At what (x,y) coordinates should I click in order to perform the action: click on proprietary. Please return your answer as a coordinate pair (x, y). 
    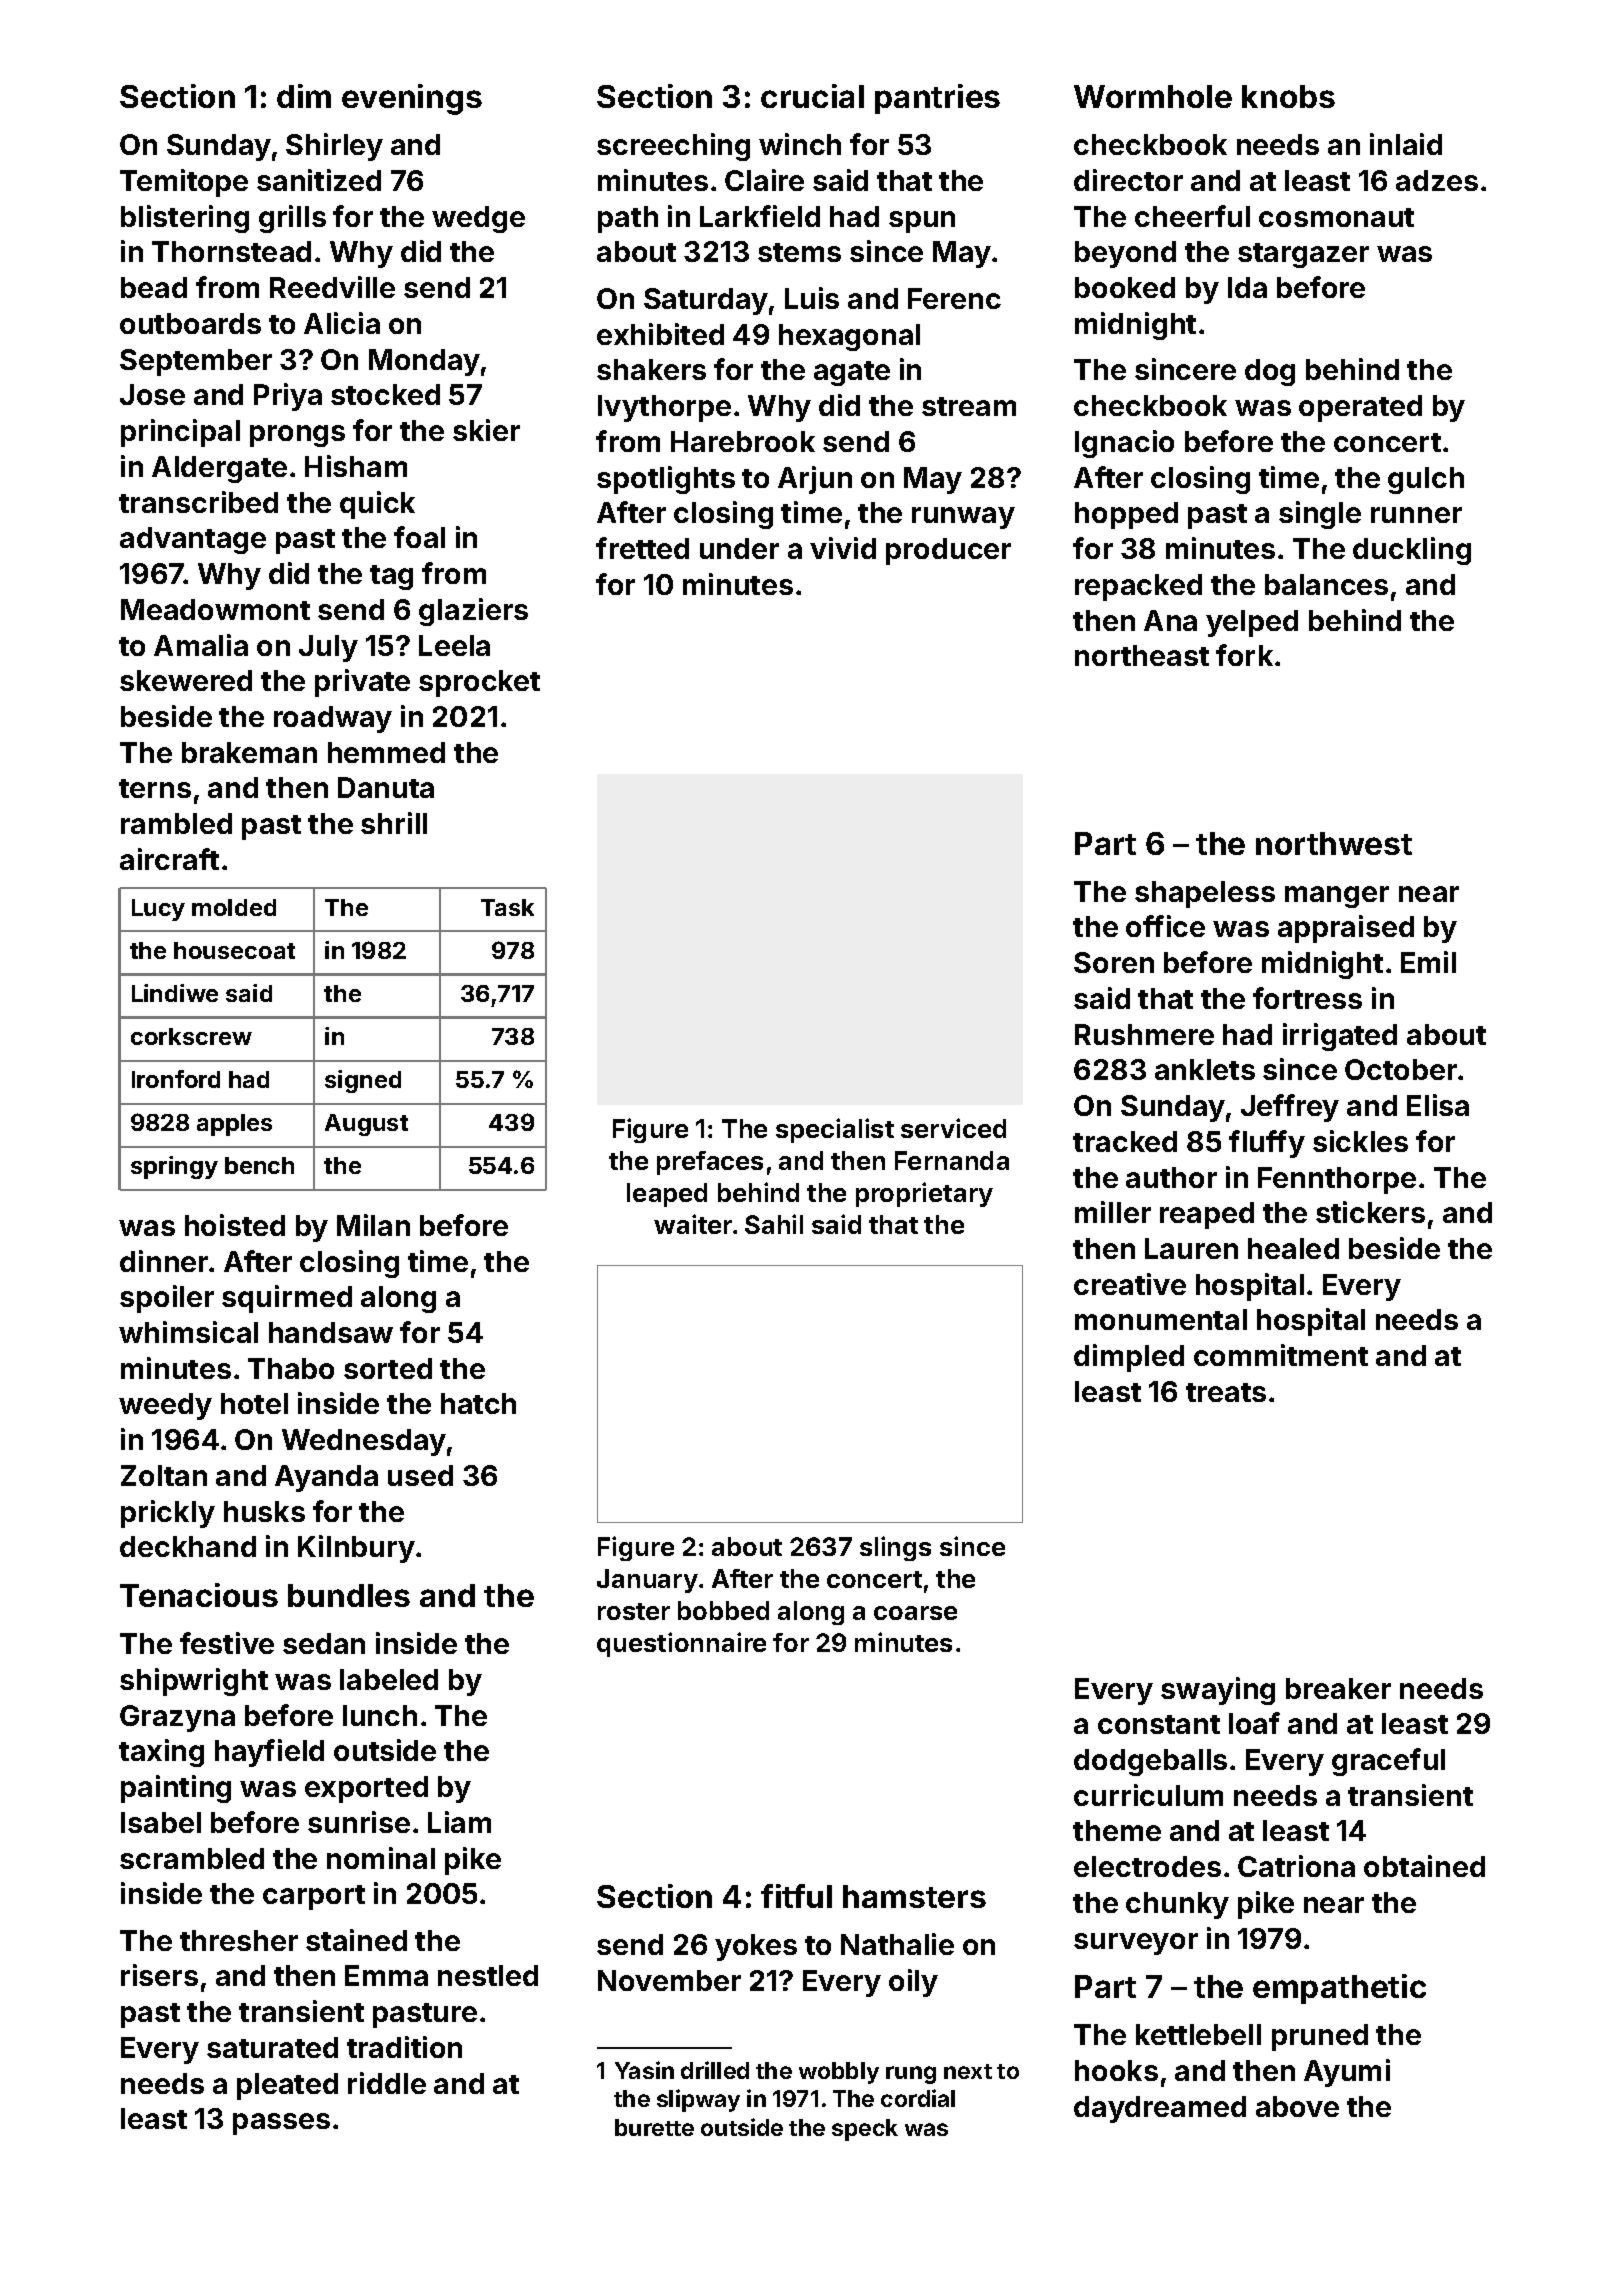
    Looking at the image, I should click on (924, 1194).
